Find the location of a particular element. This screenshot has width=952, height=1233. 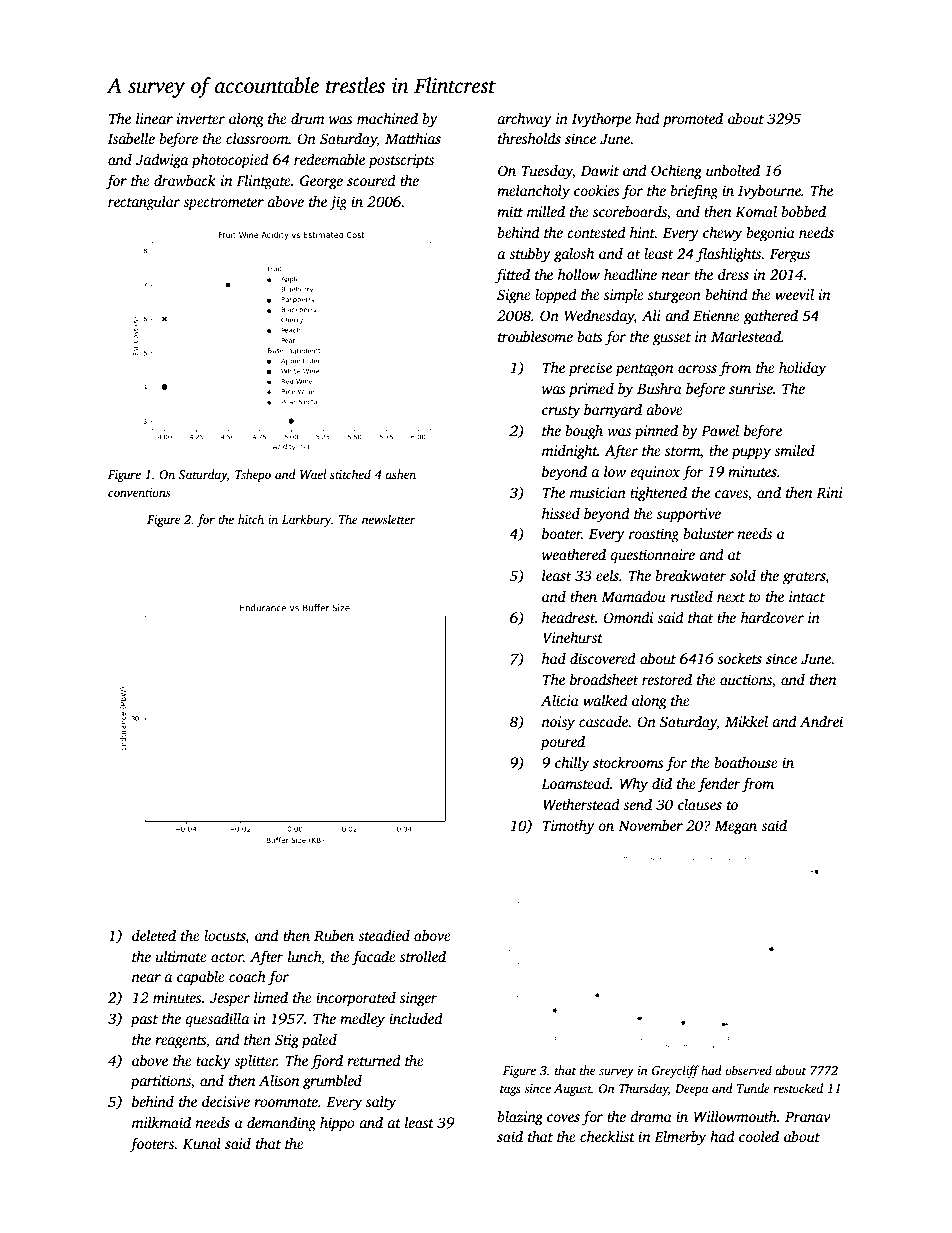

noisy is located at coordinates (558, 723).
